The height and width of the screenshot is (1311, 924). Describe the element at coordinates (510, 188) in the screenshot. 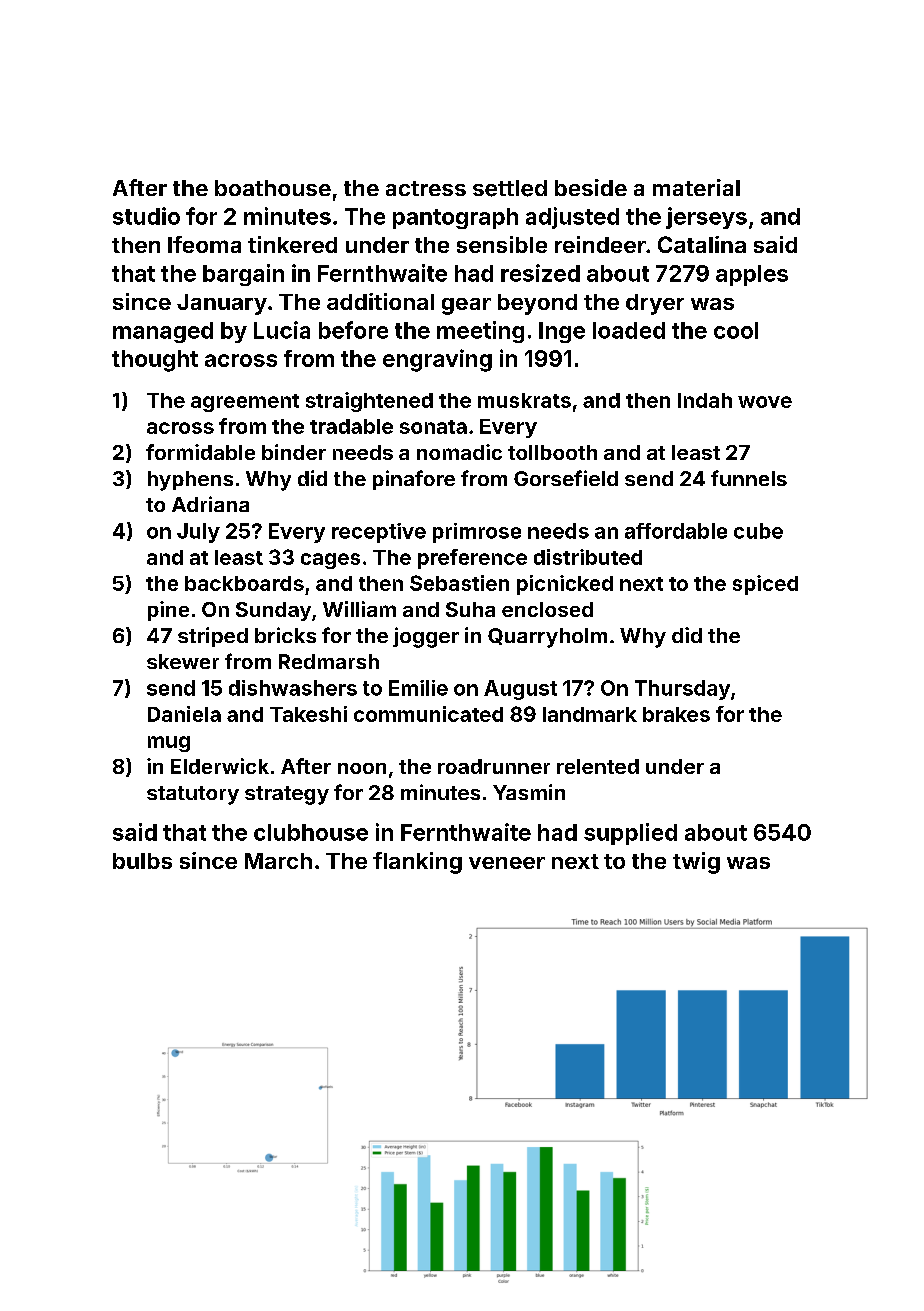

I see `settled` at that location.
